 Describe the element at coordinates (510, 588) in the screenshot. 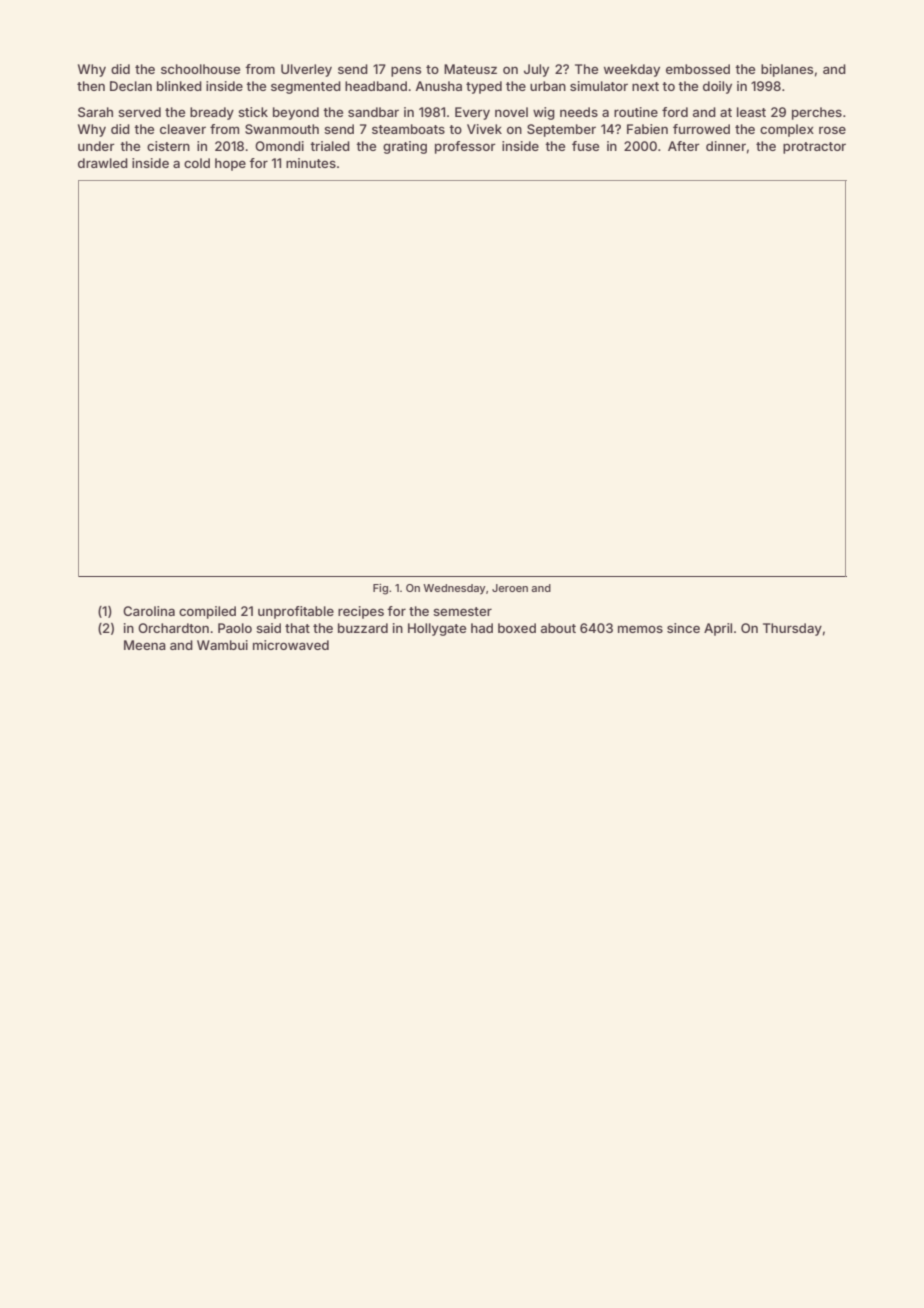

I see `Jeroen` at that location.
